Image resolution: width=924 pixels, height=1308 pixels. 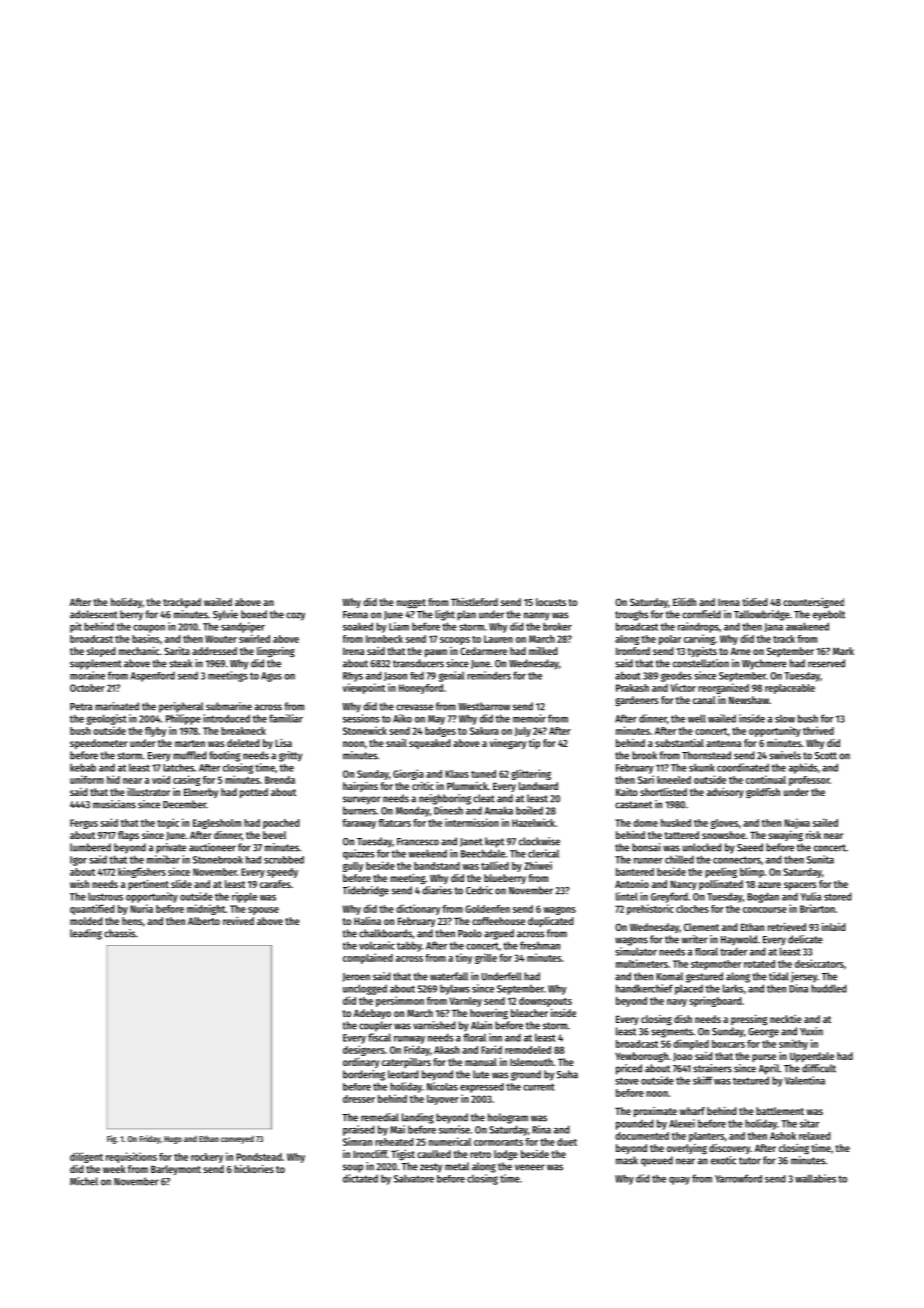 What do you see at coordinates (755, 602) in the page?
I see `tidied` at bounding box center [755, 602].
